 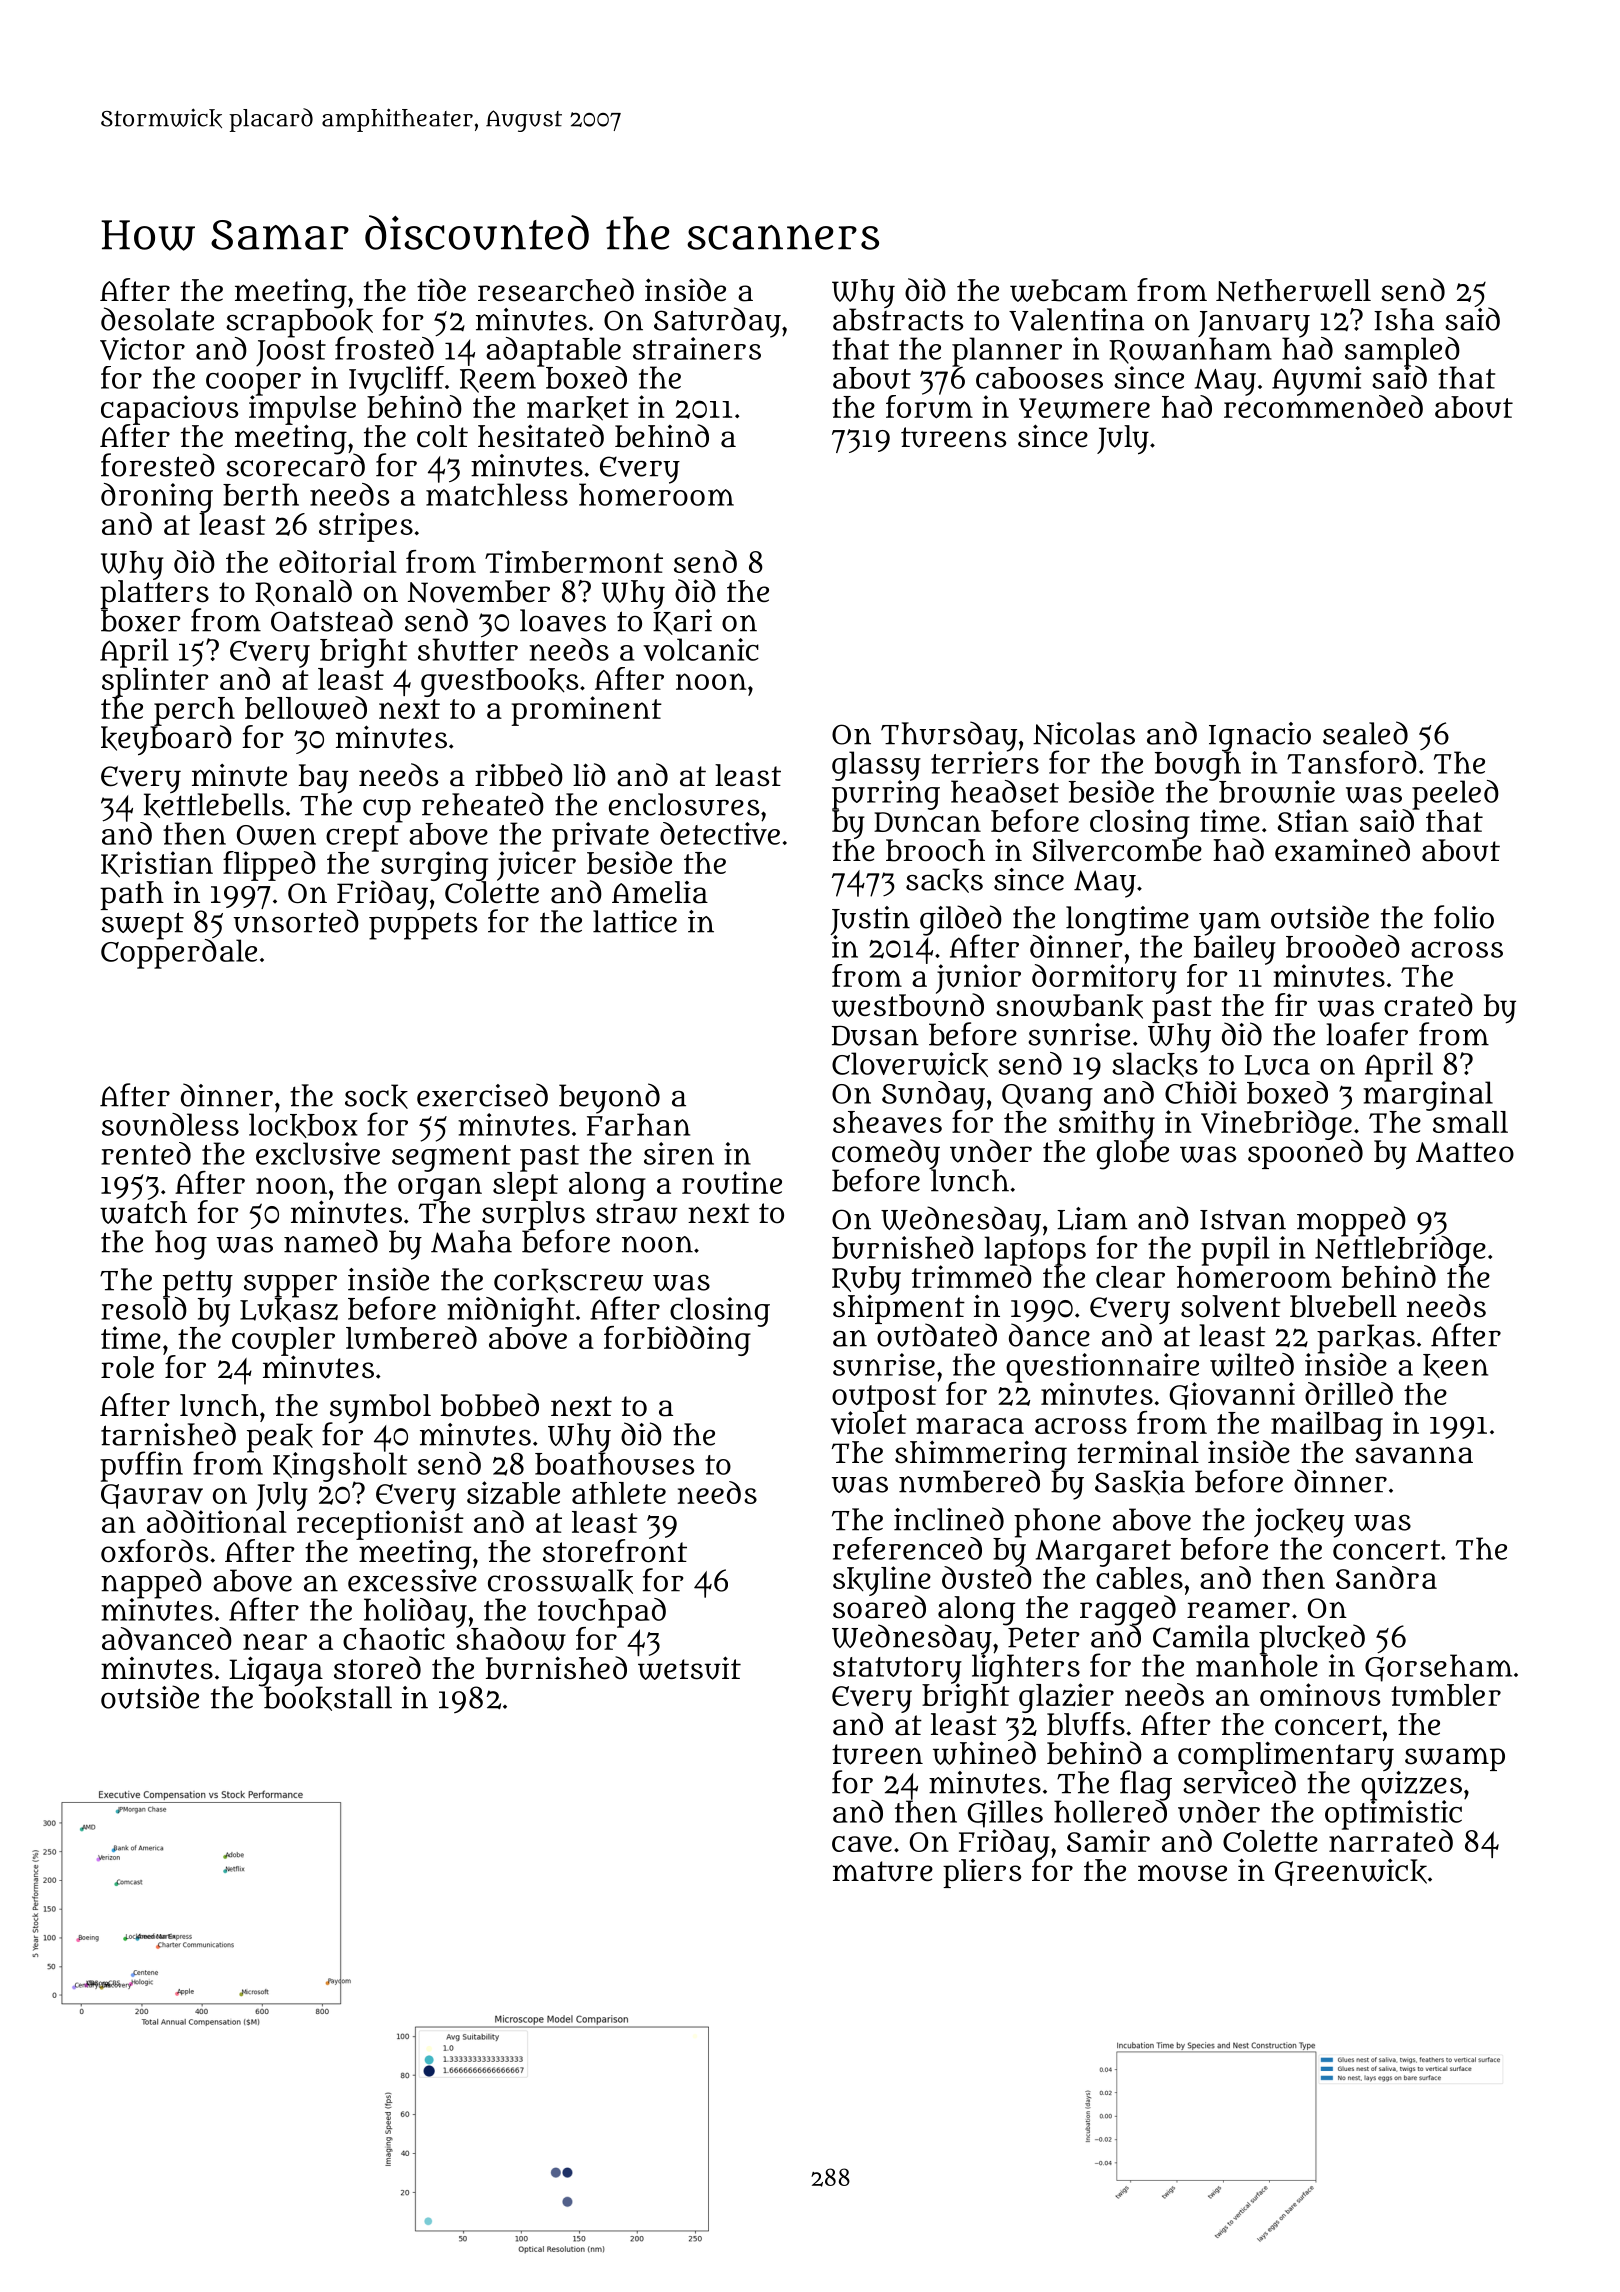 I want to click on pliers, so click(x=982, y=1873).
